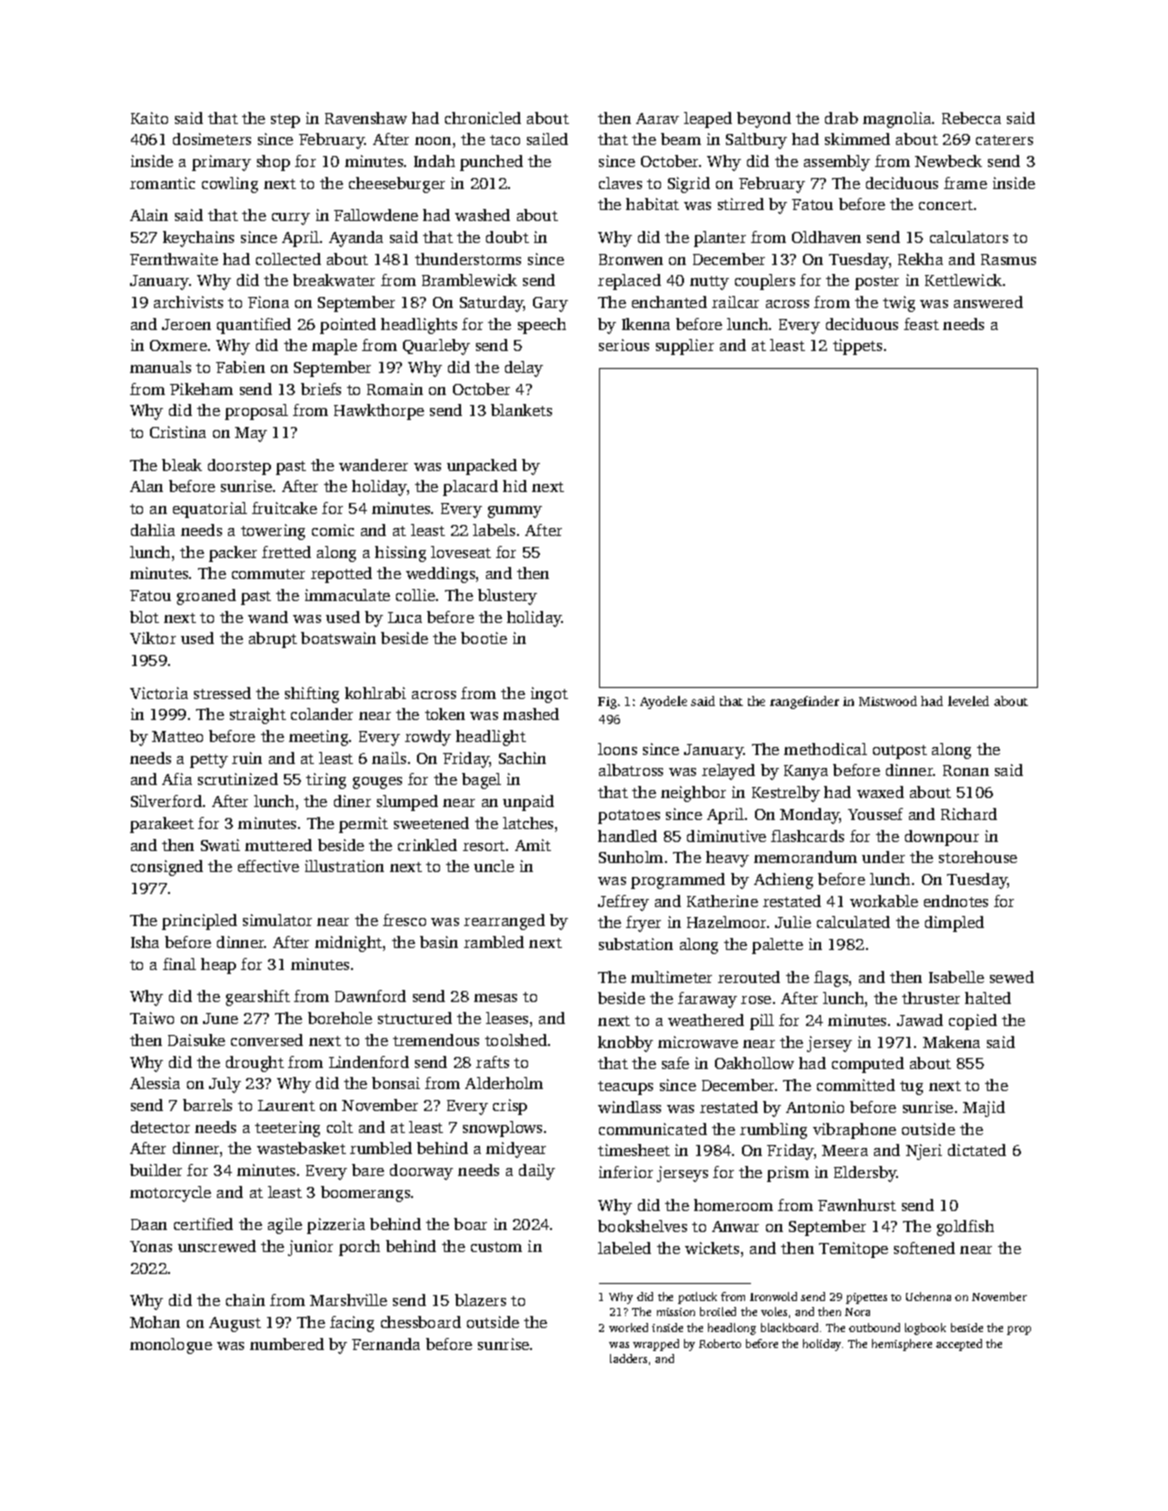 Image resolution: width=1168 pixels, height=1511 pixels. What do you see at coordinates (469, 280) in the screenshot?
I see `Bramblewick` at bounding box center [469, 280].
